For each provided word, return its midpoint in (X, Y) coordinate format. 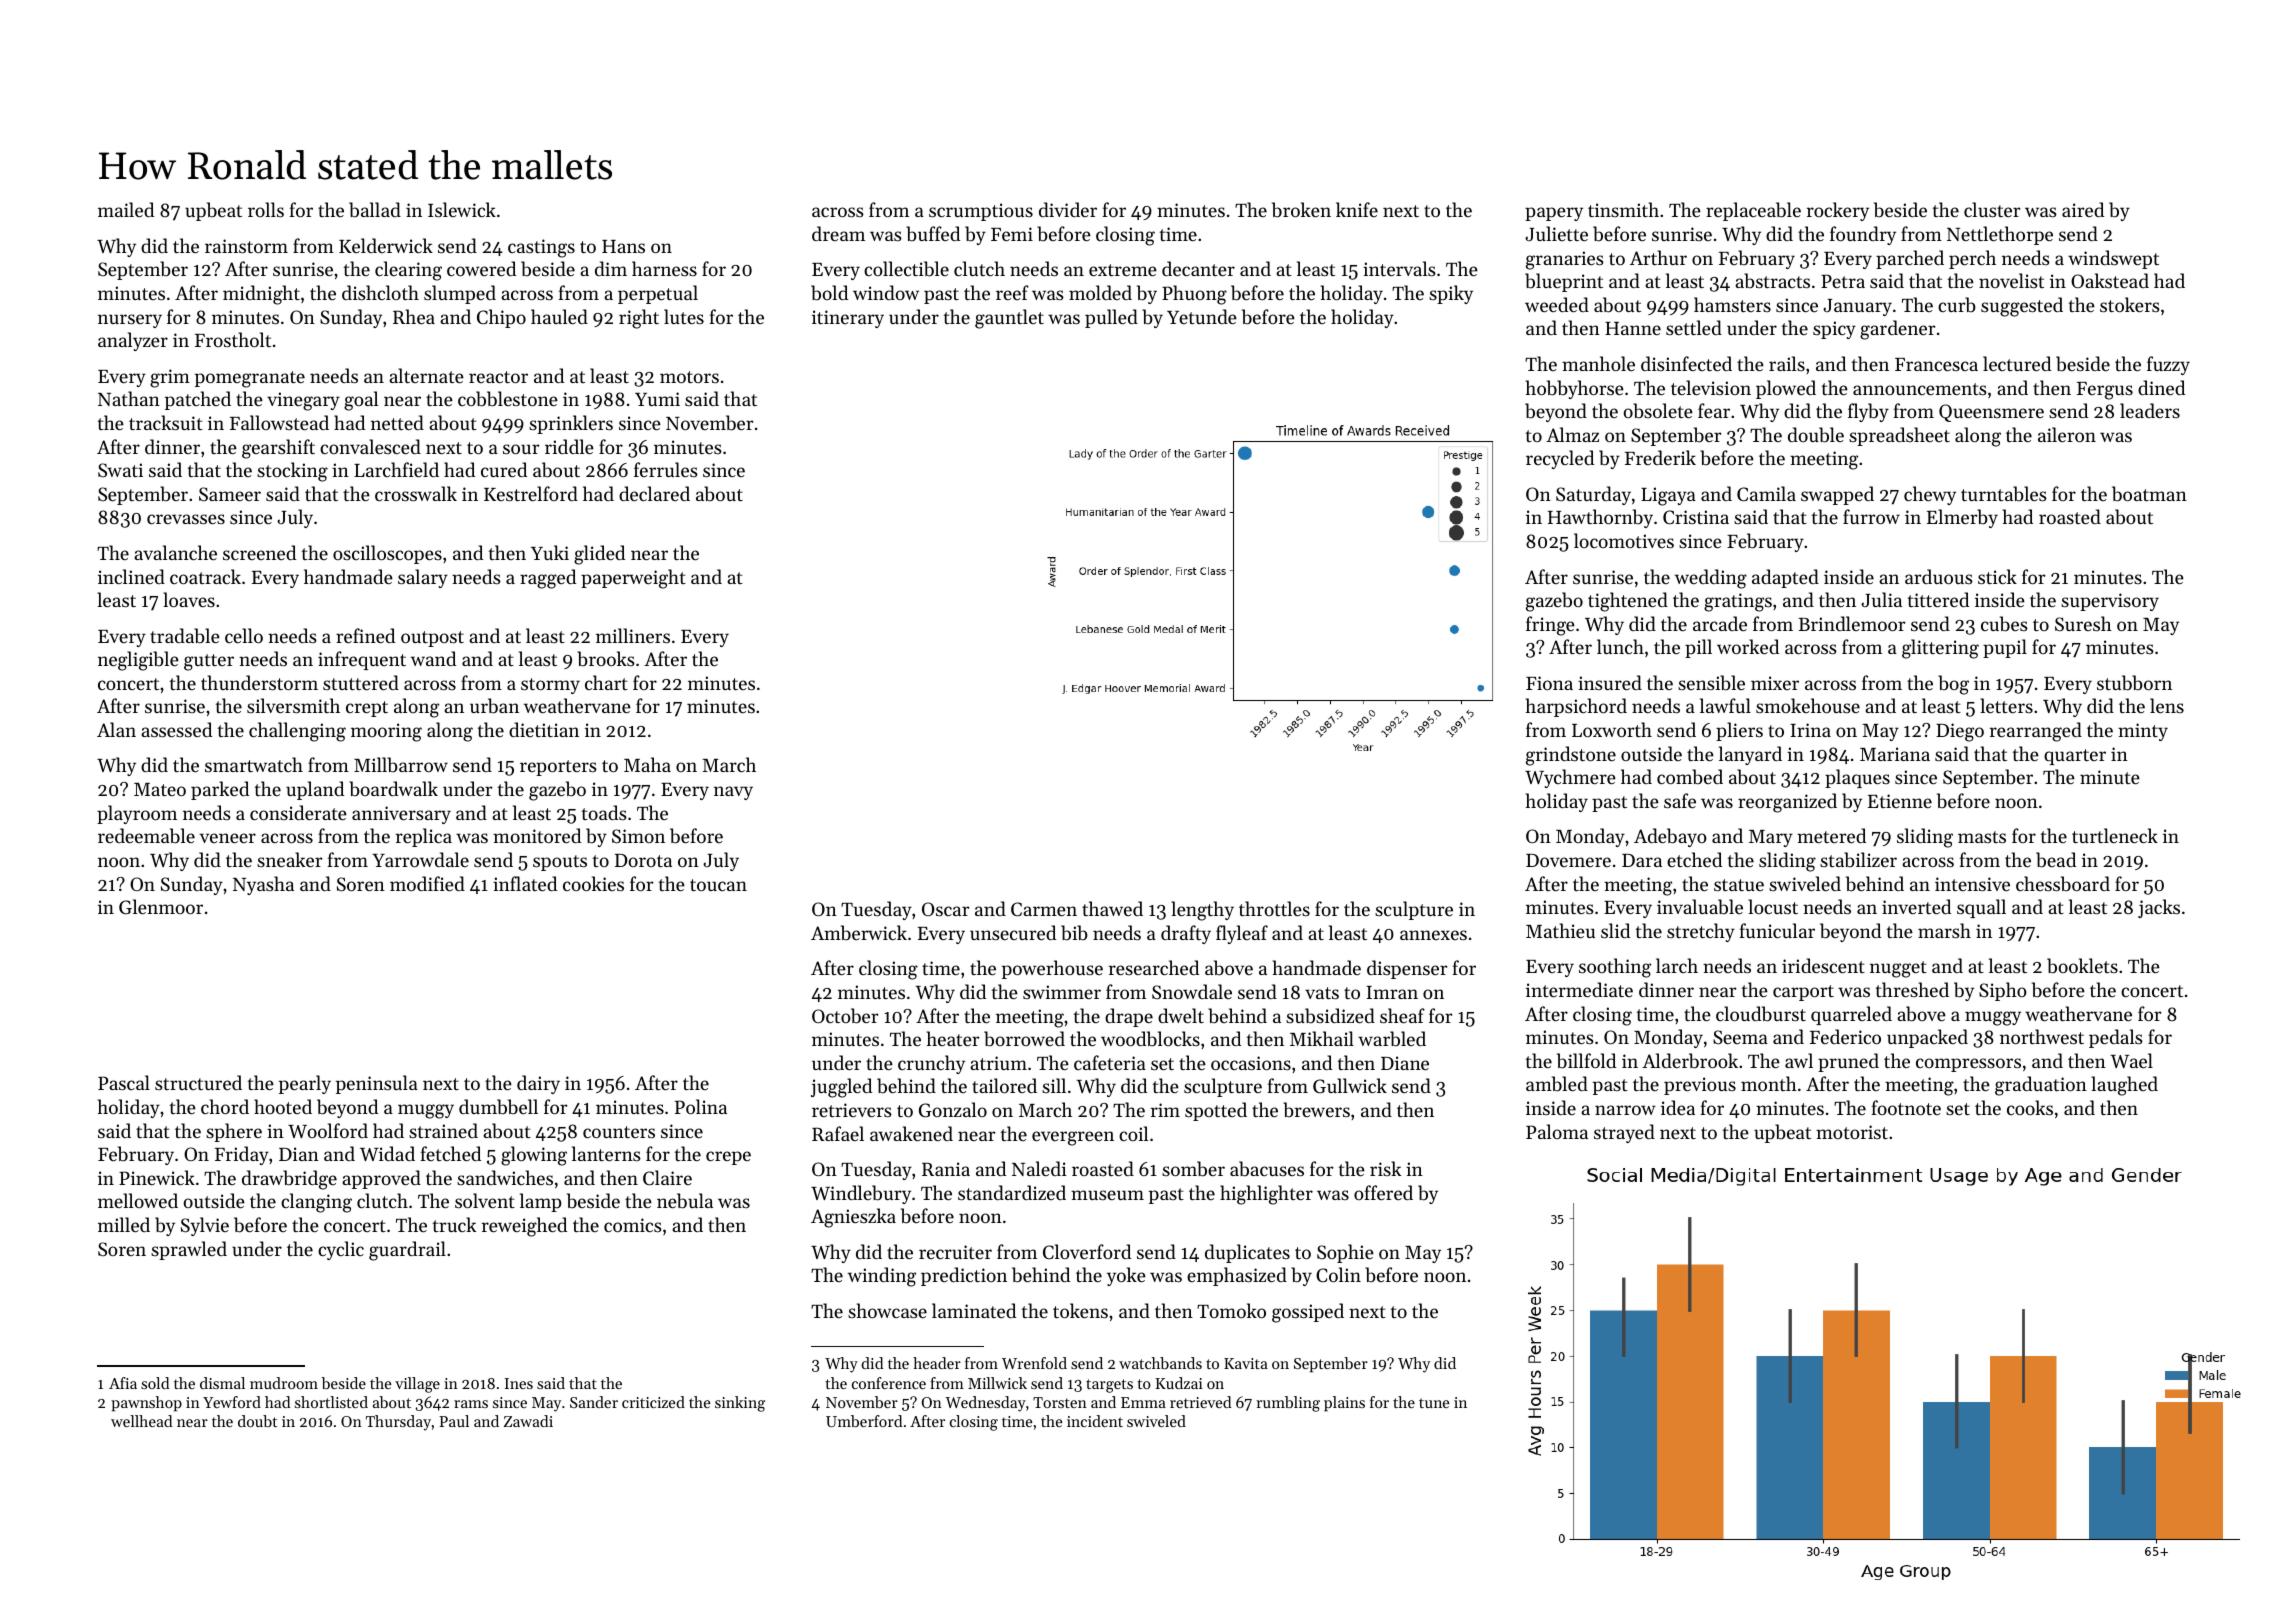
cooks (2030, 1107)
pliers (1739, 731)
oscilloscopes (387, 554)
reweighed (524, 1227)
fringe (1550, 626)
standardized (1012, 1192)
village (417, 1385)
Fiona (1549, 683)
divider (1068, 209)
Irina (1810, 730)
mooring (386, 732)
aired (2083, 209)
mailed (126, 209)
